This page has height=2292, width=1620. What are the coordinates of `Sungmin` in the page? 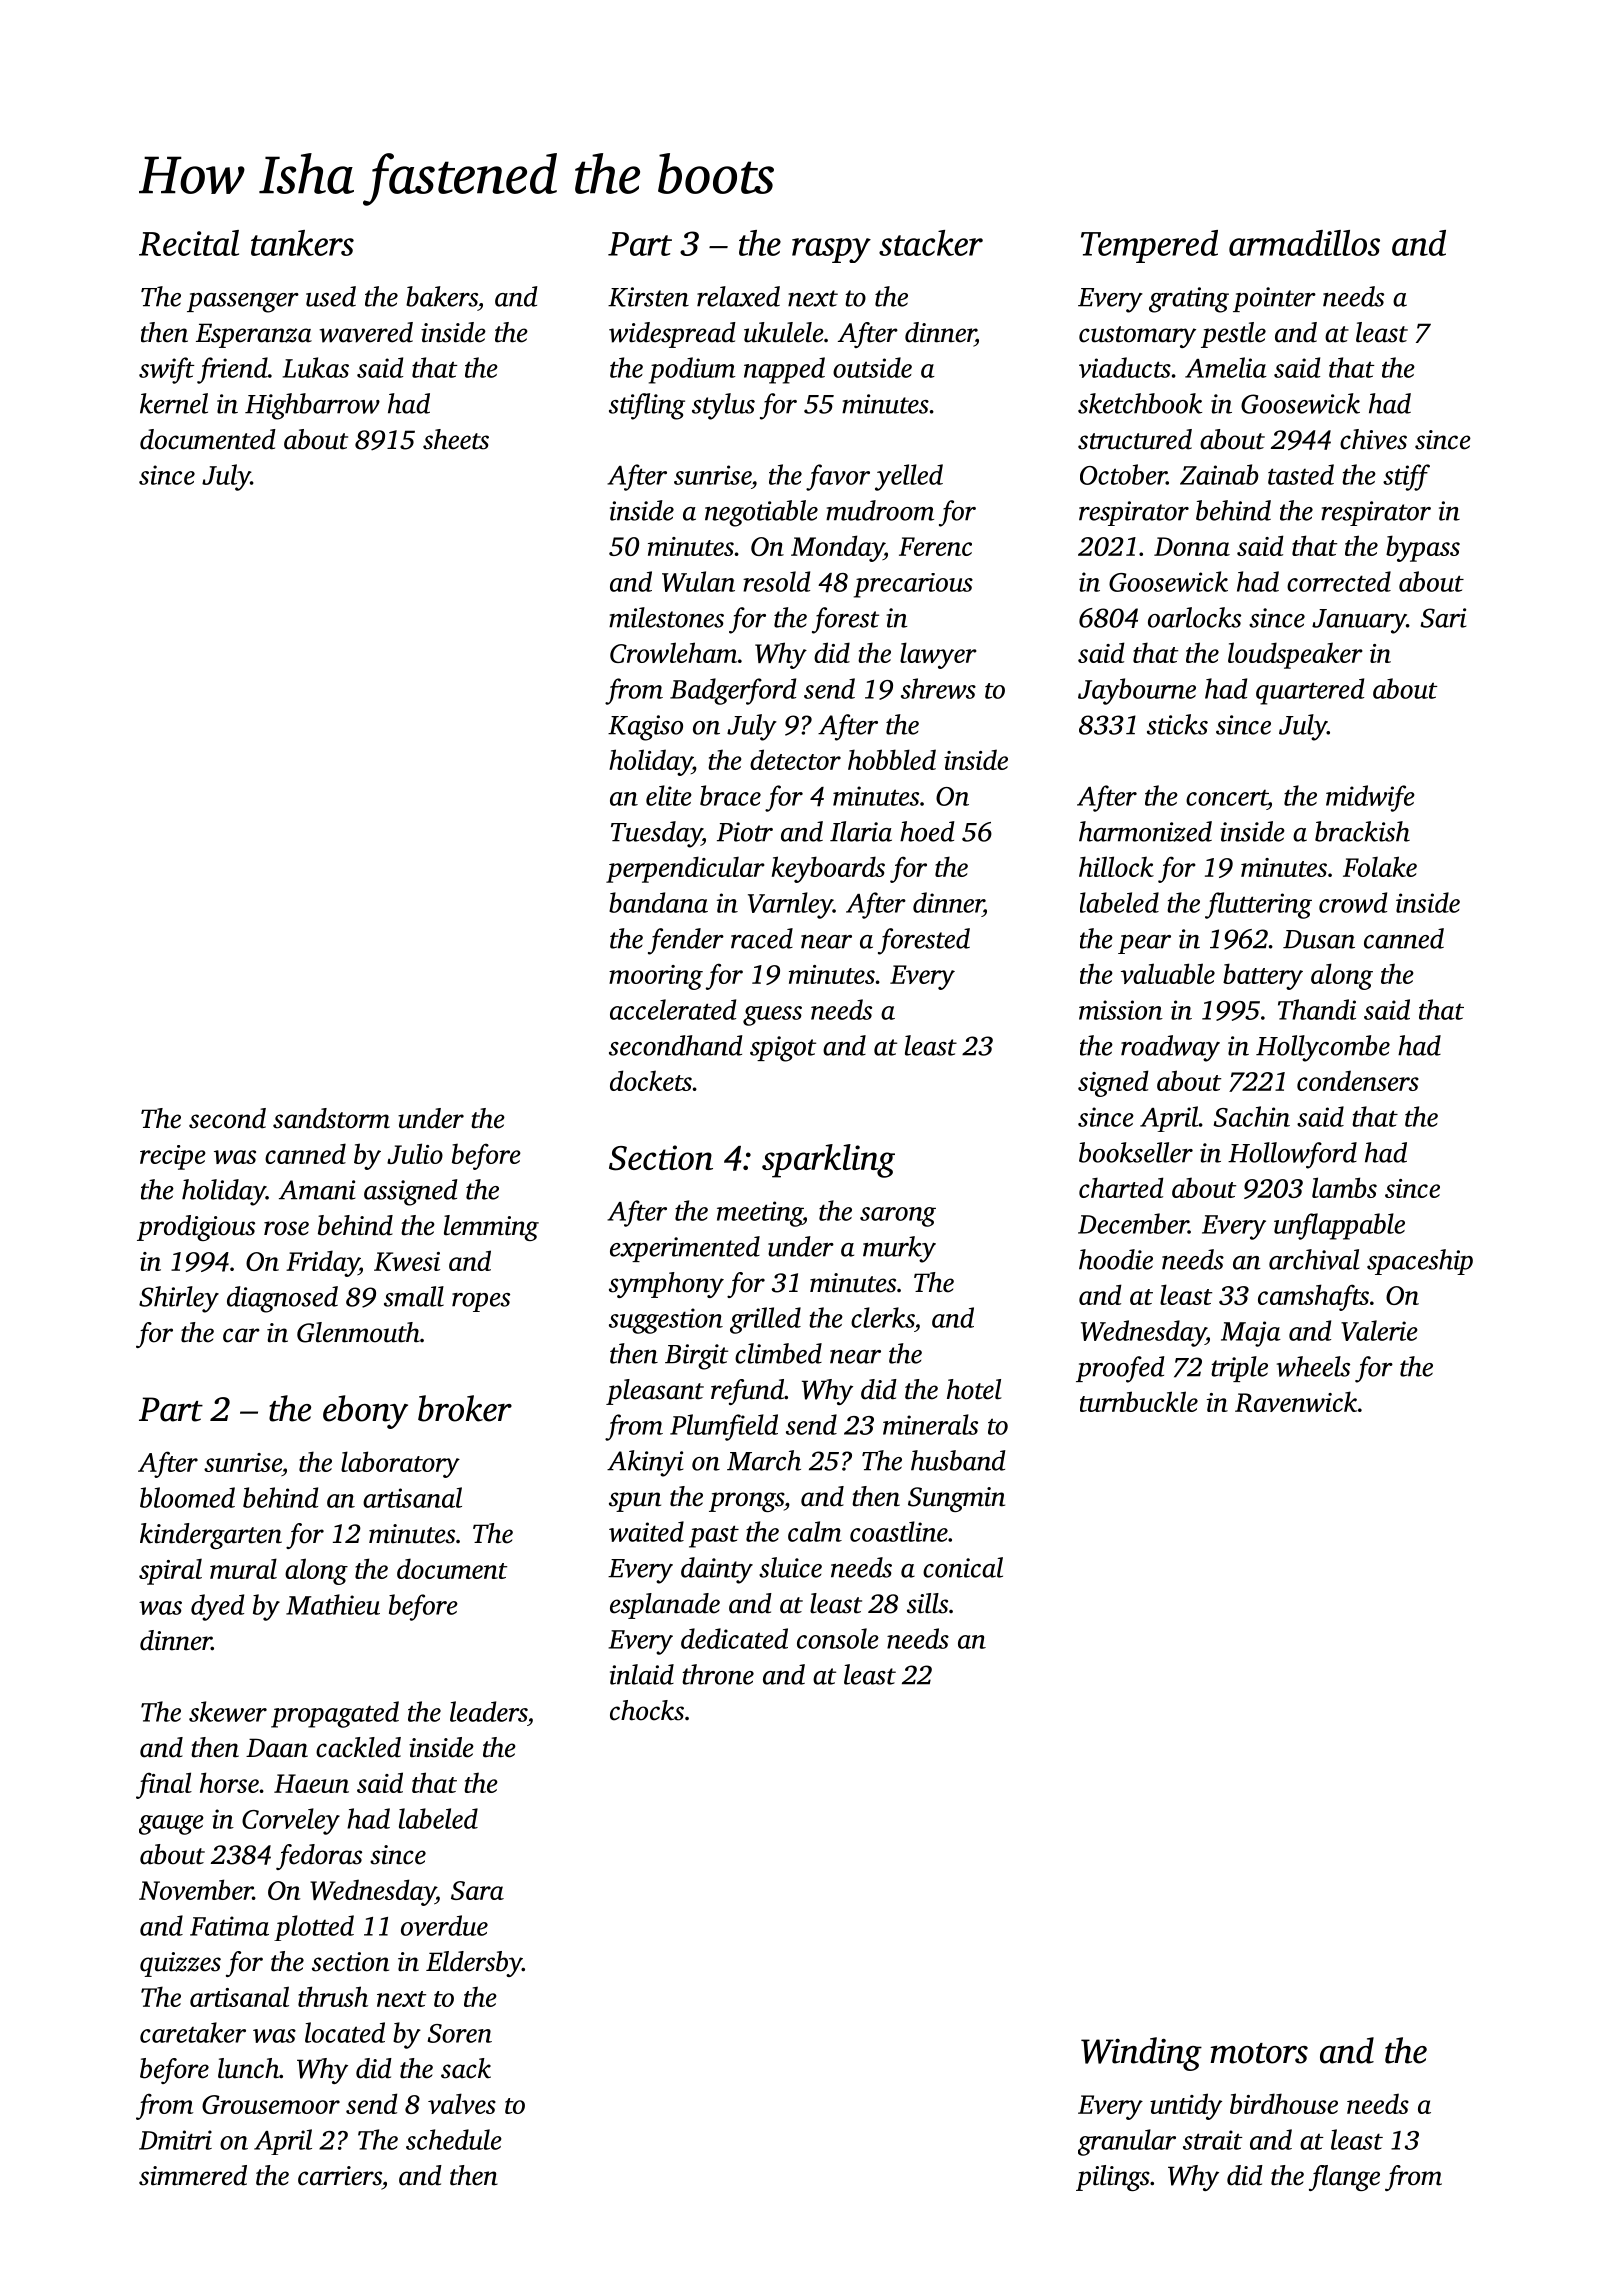 It's located at (956, 1499).
